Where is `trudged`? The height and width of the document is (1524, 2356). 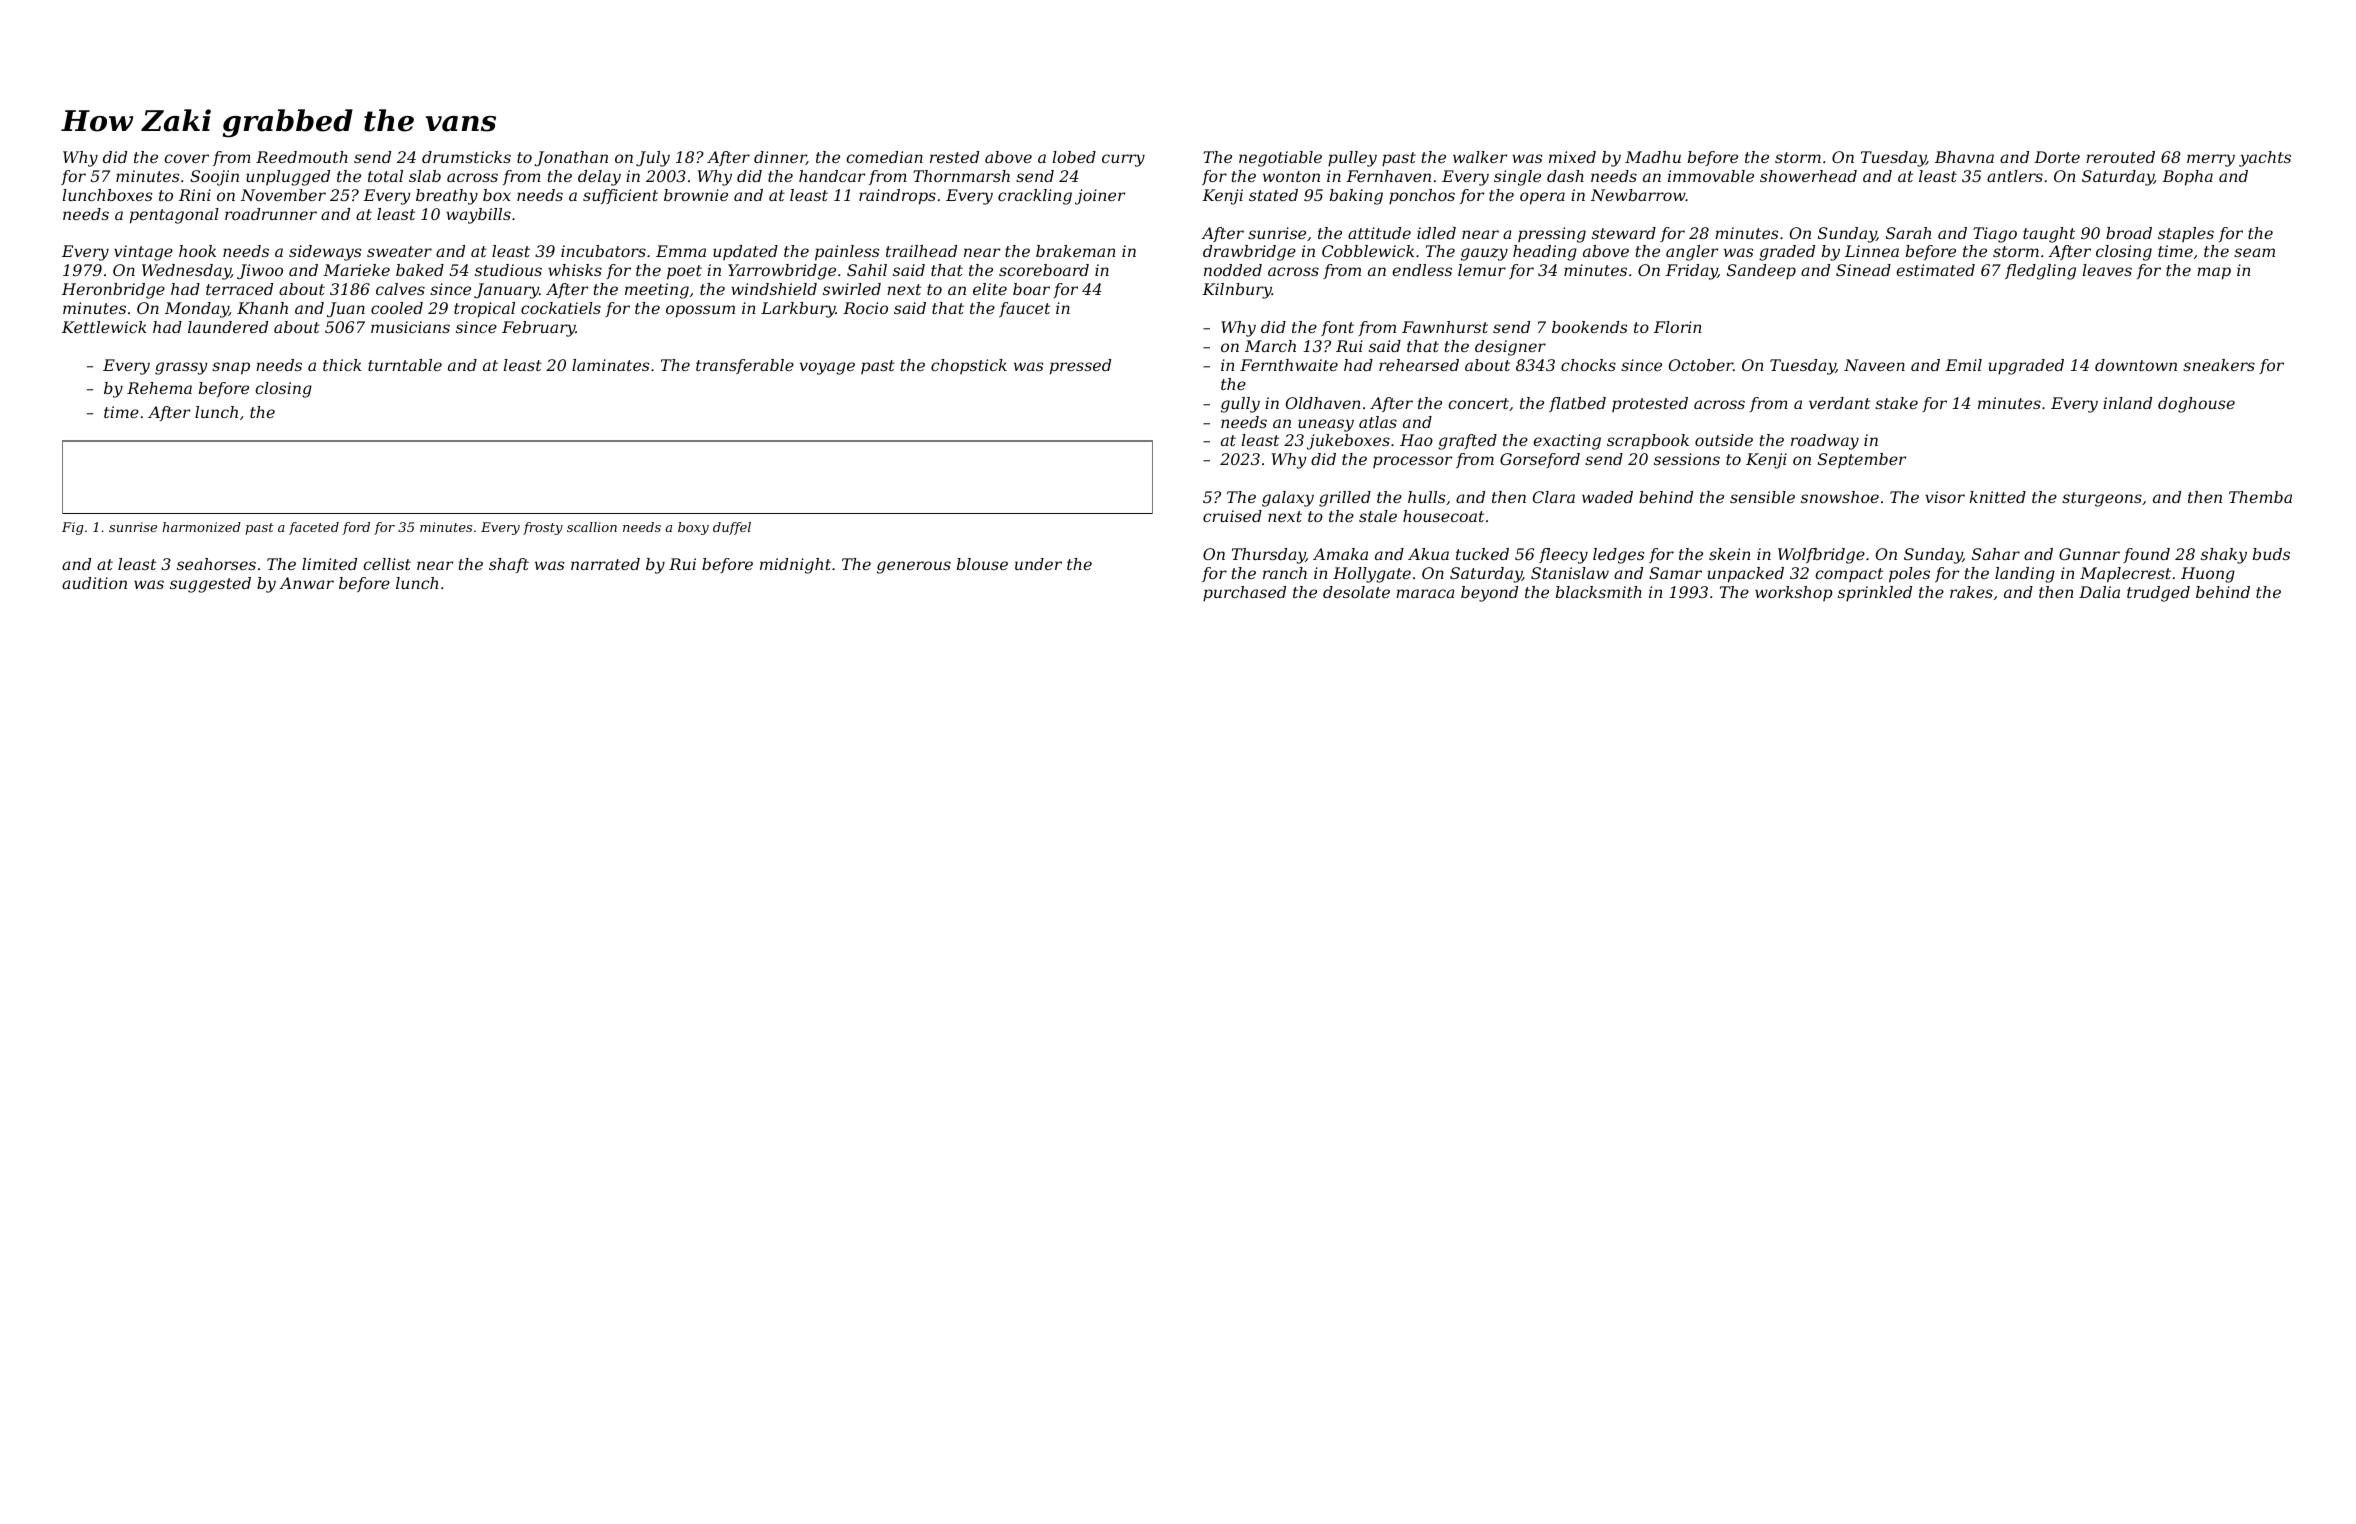
trudged is located at coordinates (2158, 594).
